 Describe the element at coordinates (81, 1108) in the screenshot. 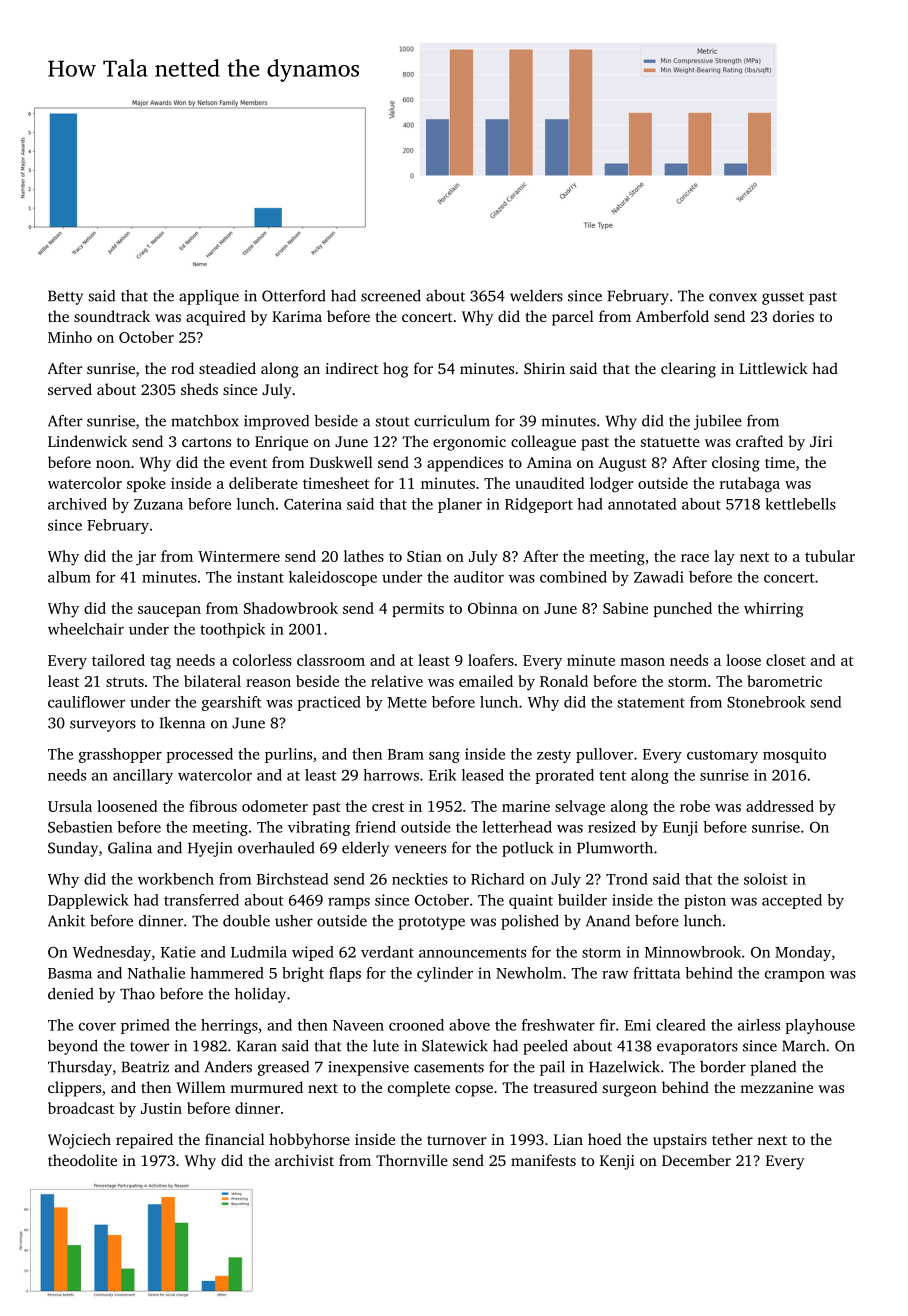

I see `broadcast` at that location.
